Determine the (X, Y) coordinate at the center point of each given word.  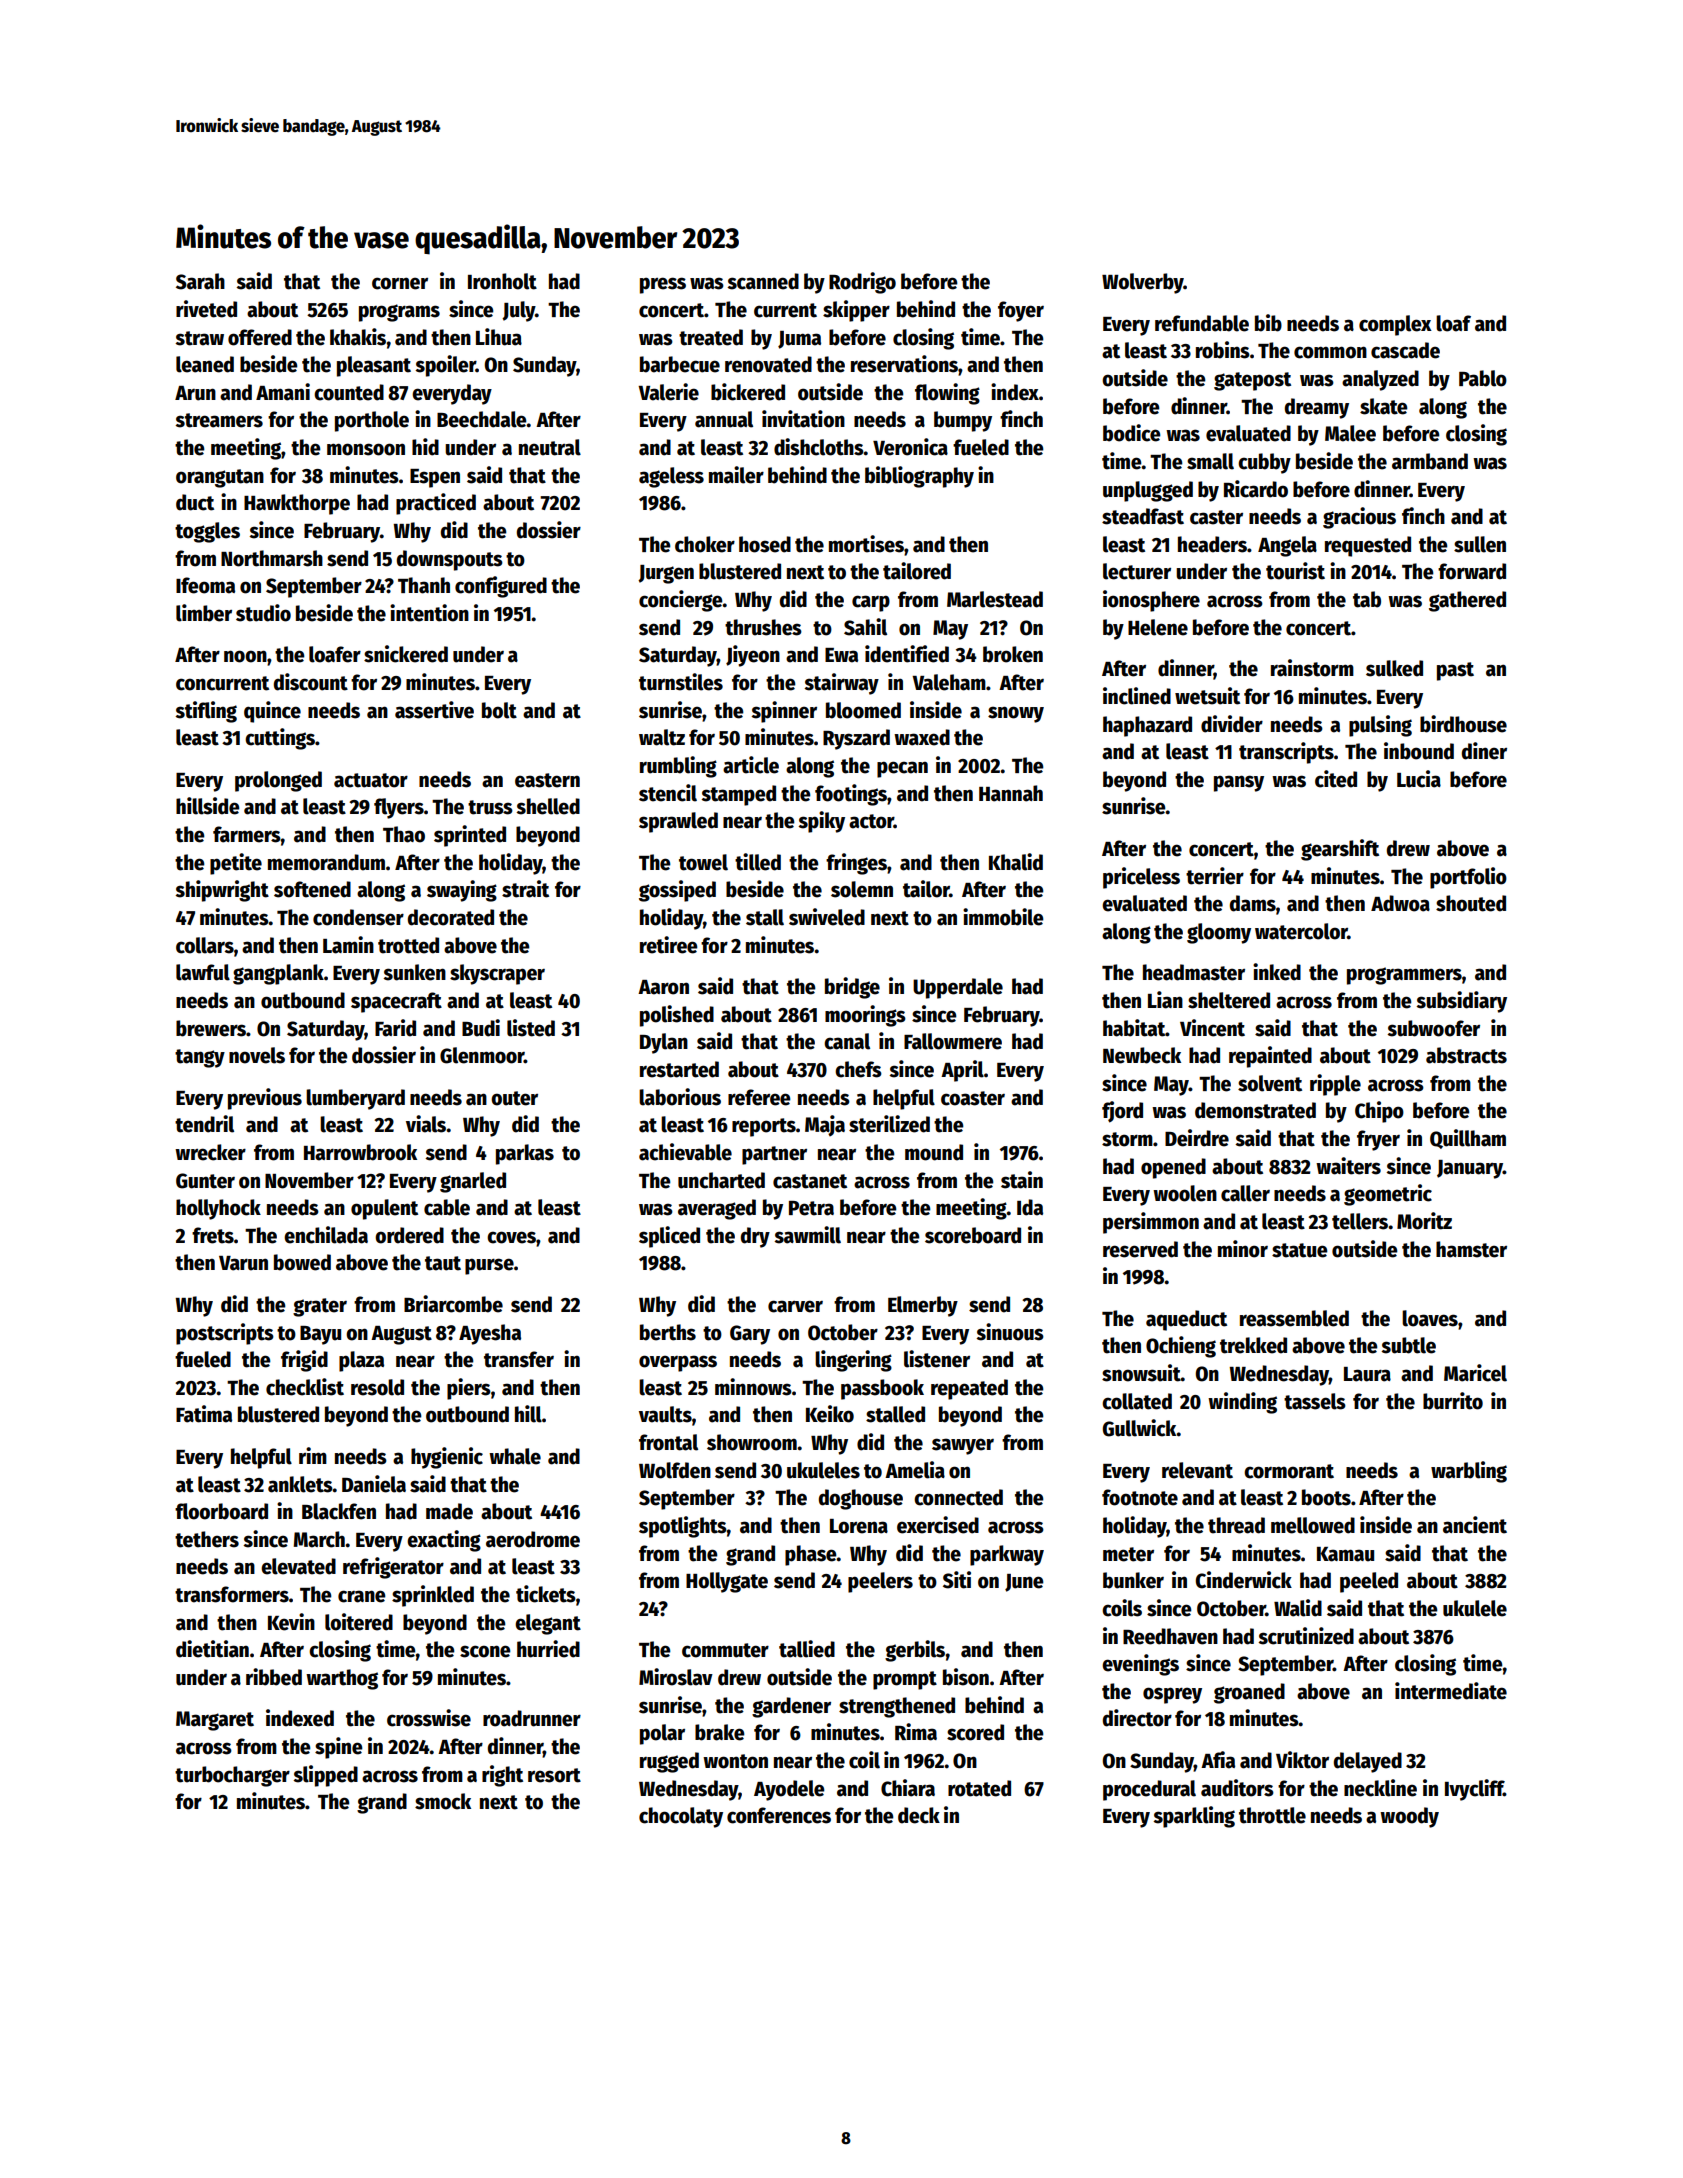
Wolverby (1143, 283)
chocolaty (681, 1817)
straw (199, 338)
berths (668, 1332)
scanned (763, 281)
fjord (1122, 1112)
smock (443, 1801)
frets (213, 1235)
